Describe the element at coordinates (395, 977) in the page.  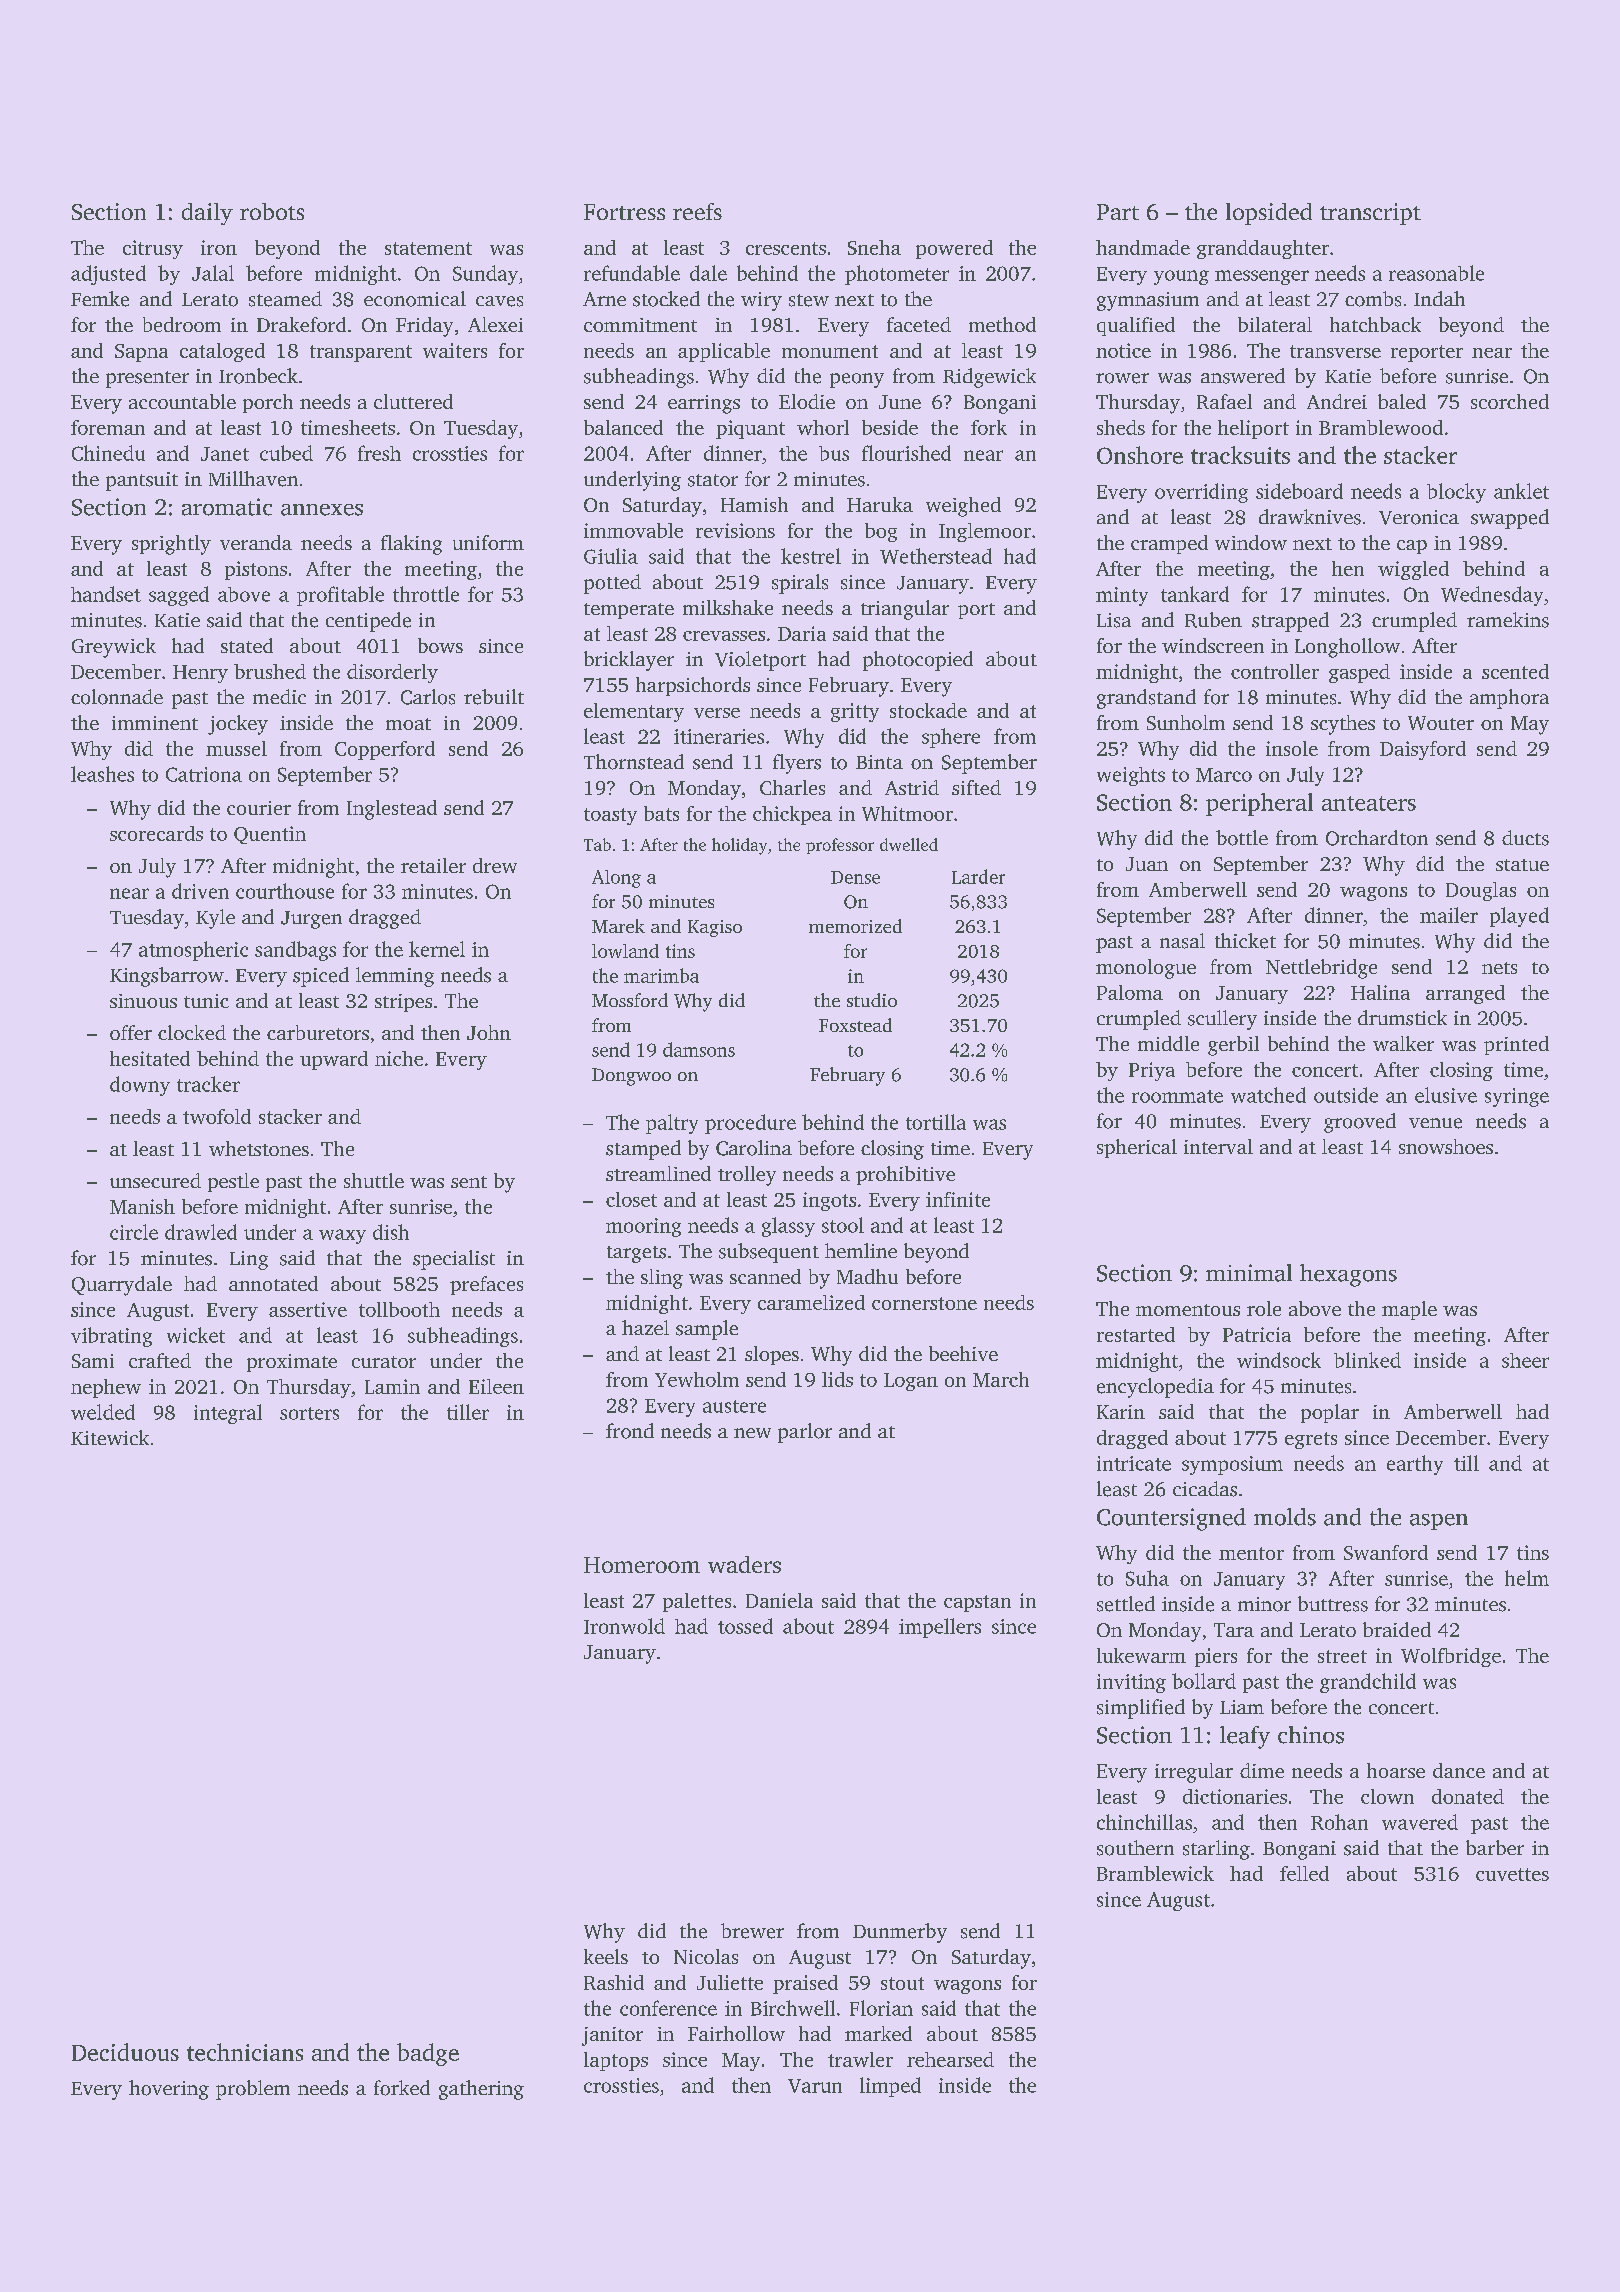
I see `lemming` at that location.
